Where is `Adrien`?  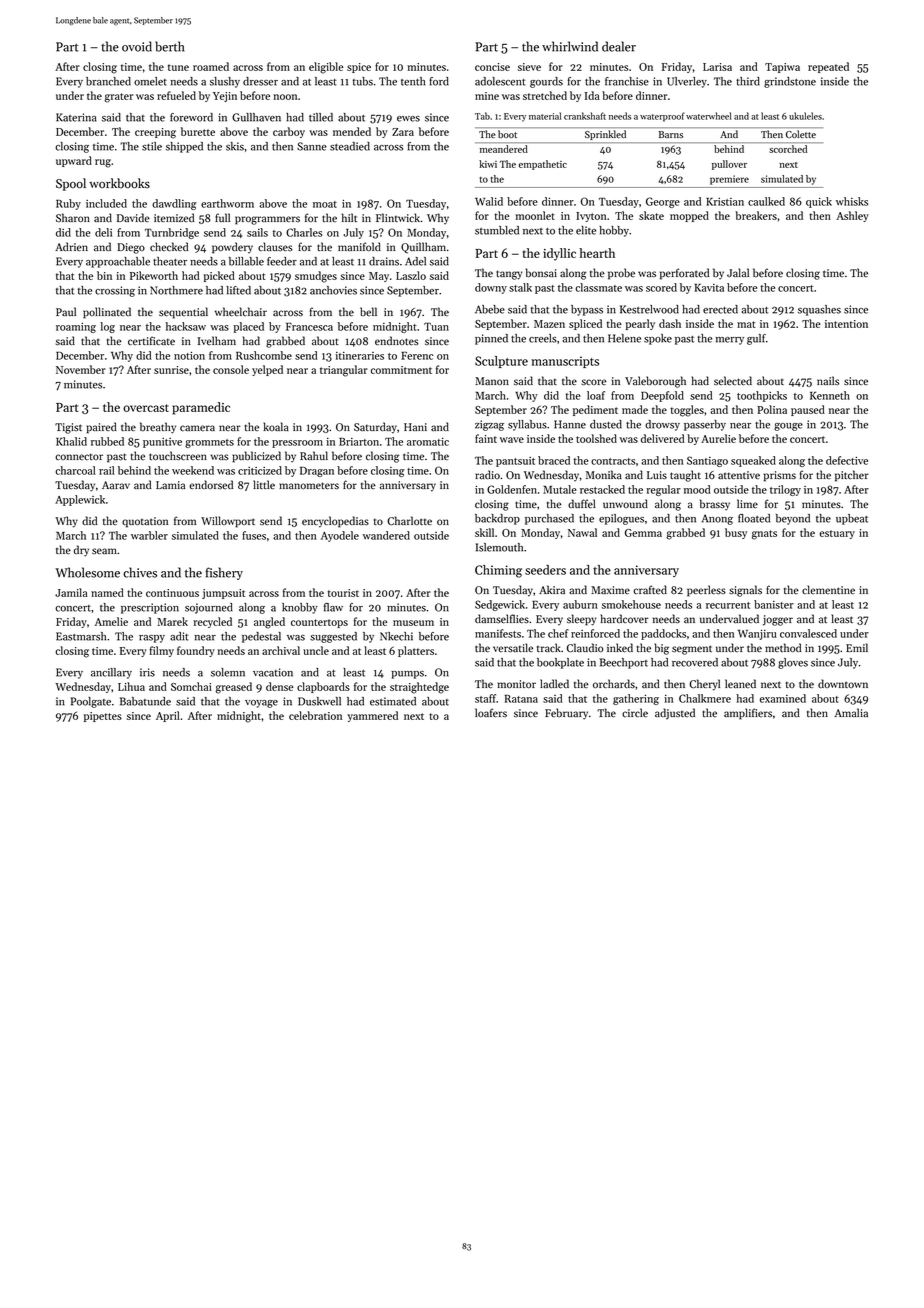 Adrien is located at coordinates (71, 247).
